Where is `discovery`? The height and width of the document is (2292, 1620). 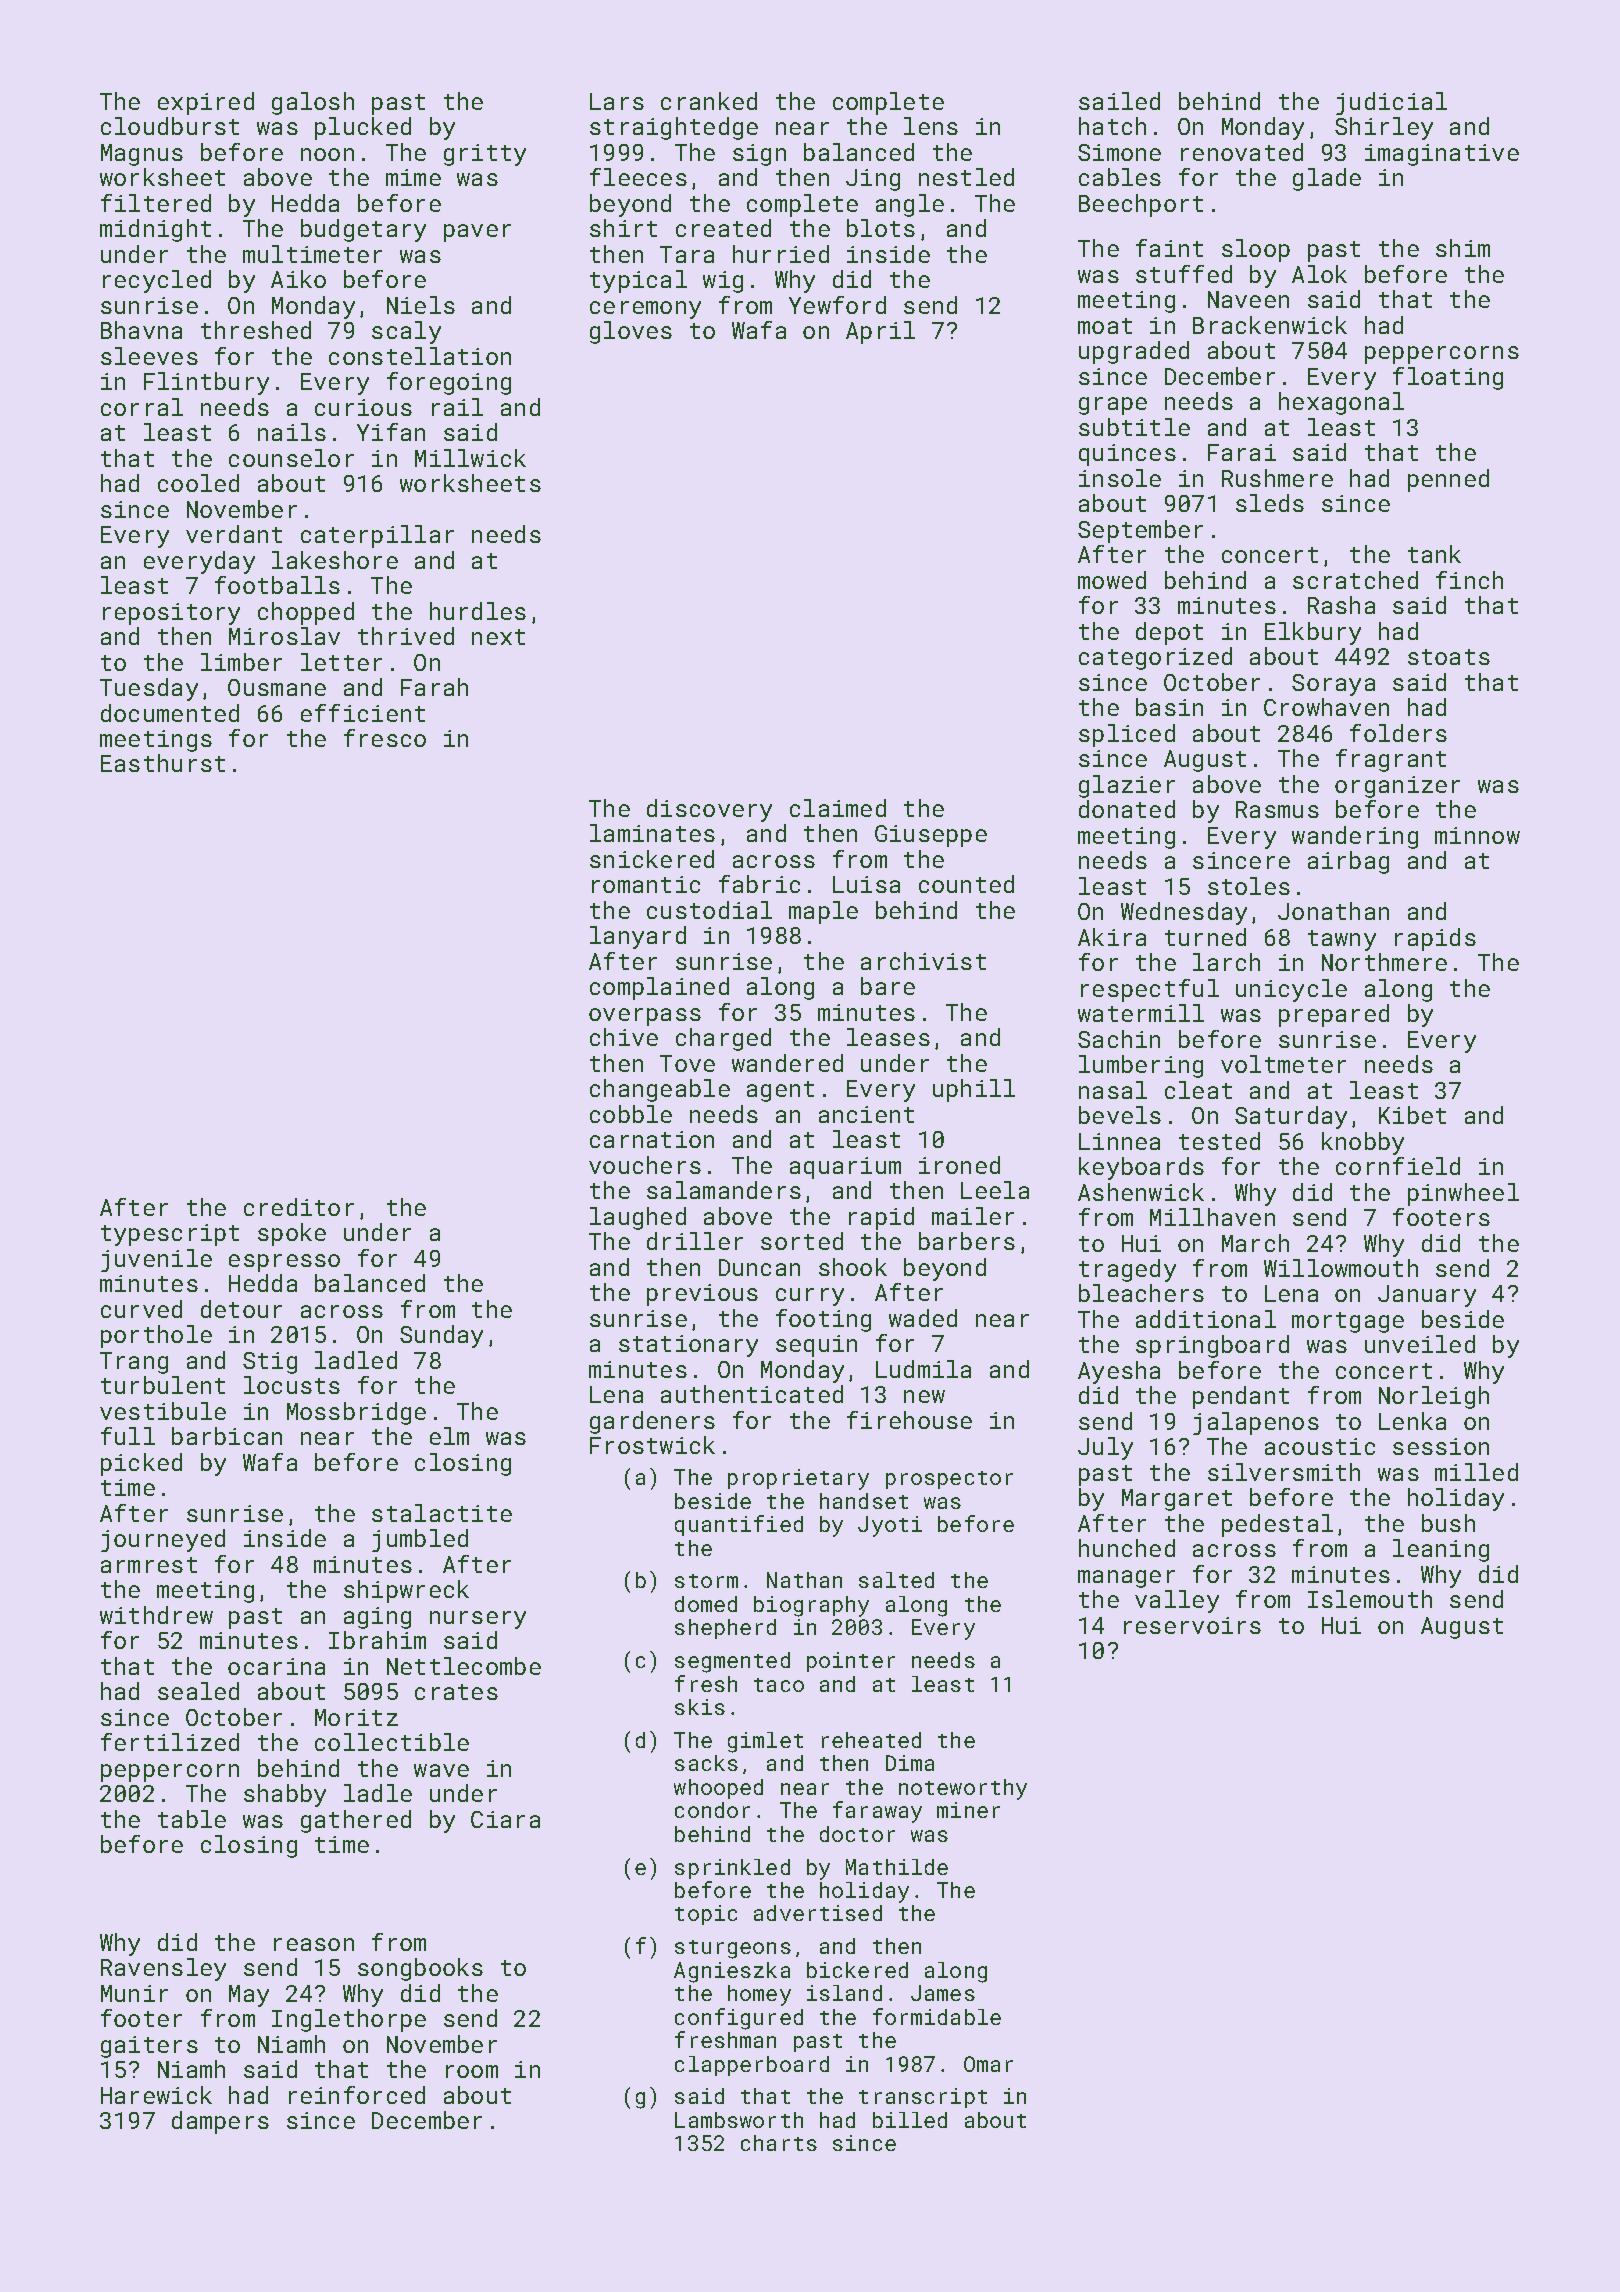
discovery is located at coordinates (709, 810).
